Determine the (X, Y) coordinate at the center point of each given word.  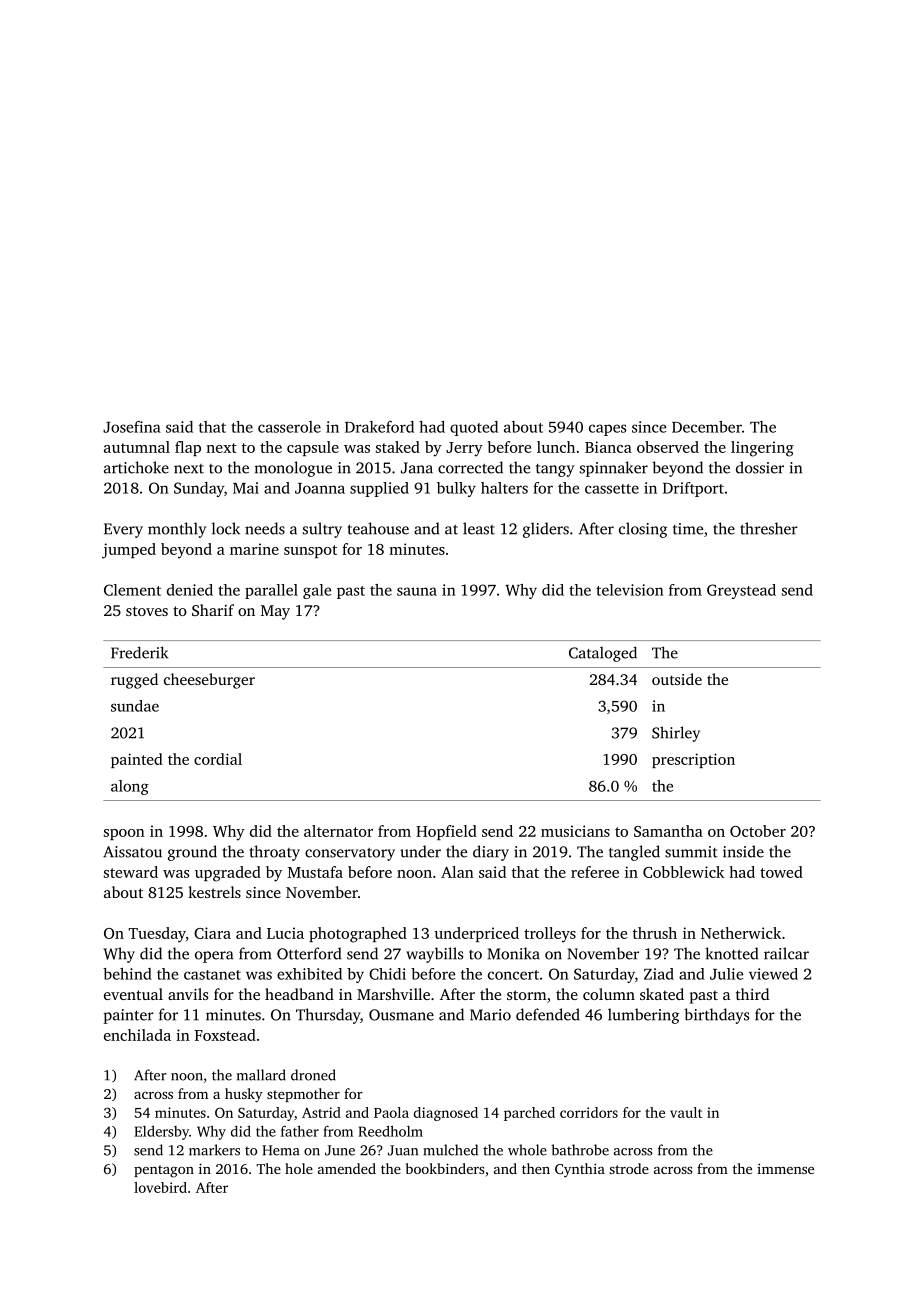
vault (686, 1112)
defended (548, 1014)
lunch (556, 447)
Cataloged (603, 654)
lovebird (160, 1187)
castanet (212, 975)
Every (123, 530)
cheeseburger (209, 681)
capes (607, 430)
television (629, 590)
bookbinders (445, 1168)
